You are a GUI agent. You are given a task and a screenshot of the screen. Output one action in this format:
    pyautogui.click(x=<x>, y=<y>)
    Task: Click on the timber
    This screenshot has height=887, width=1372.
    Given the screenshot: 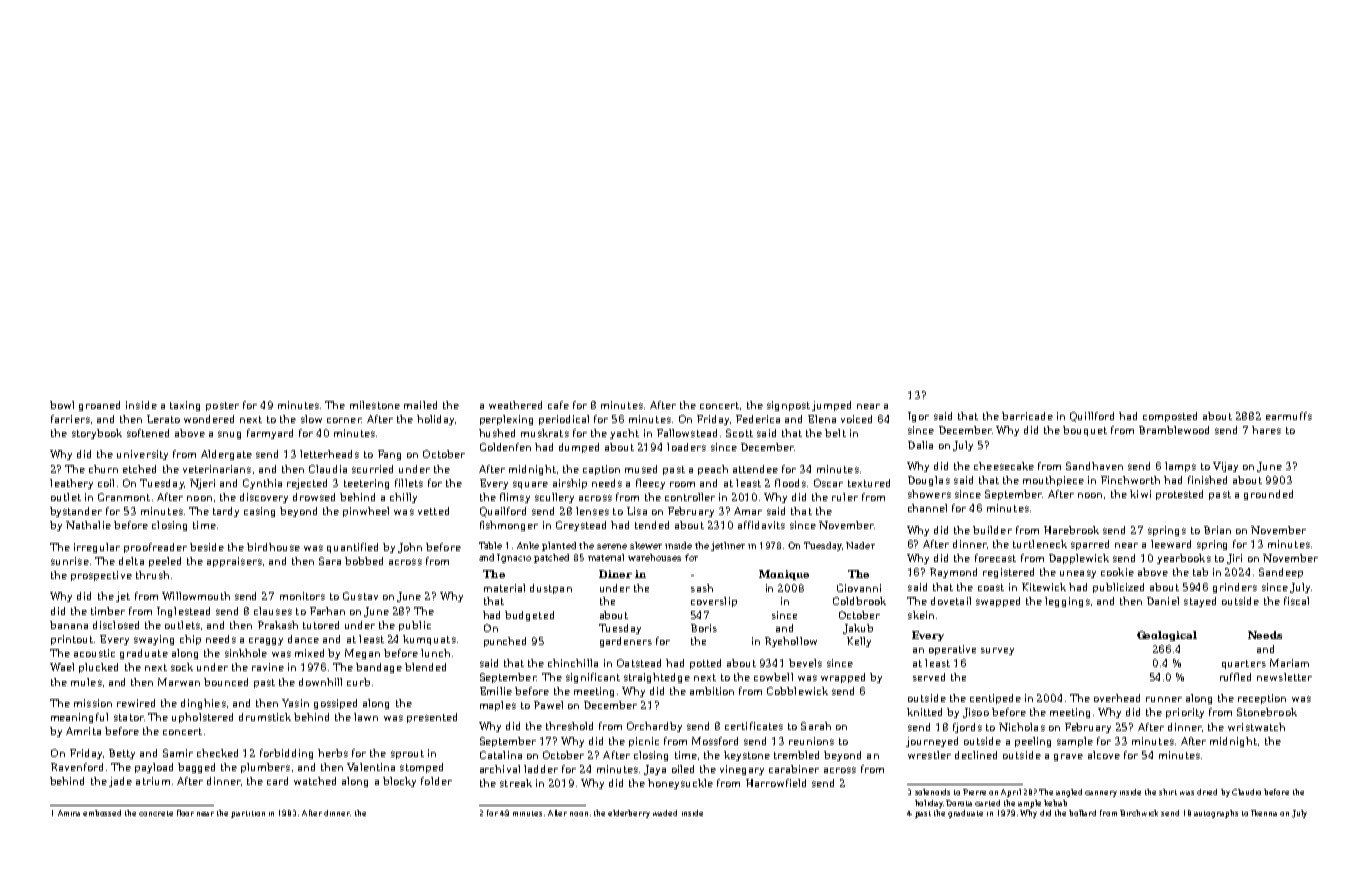 What is the action you would take?
    pyautogui.click(x=108, y=611)
